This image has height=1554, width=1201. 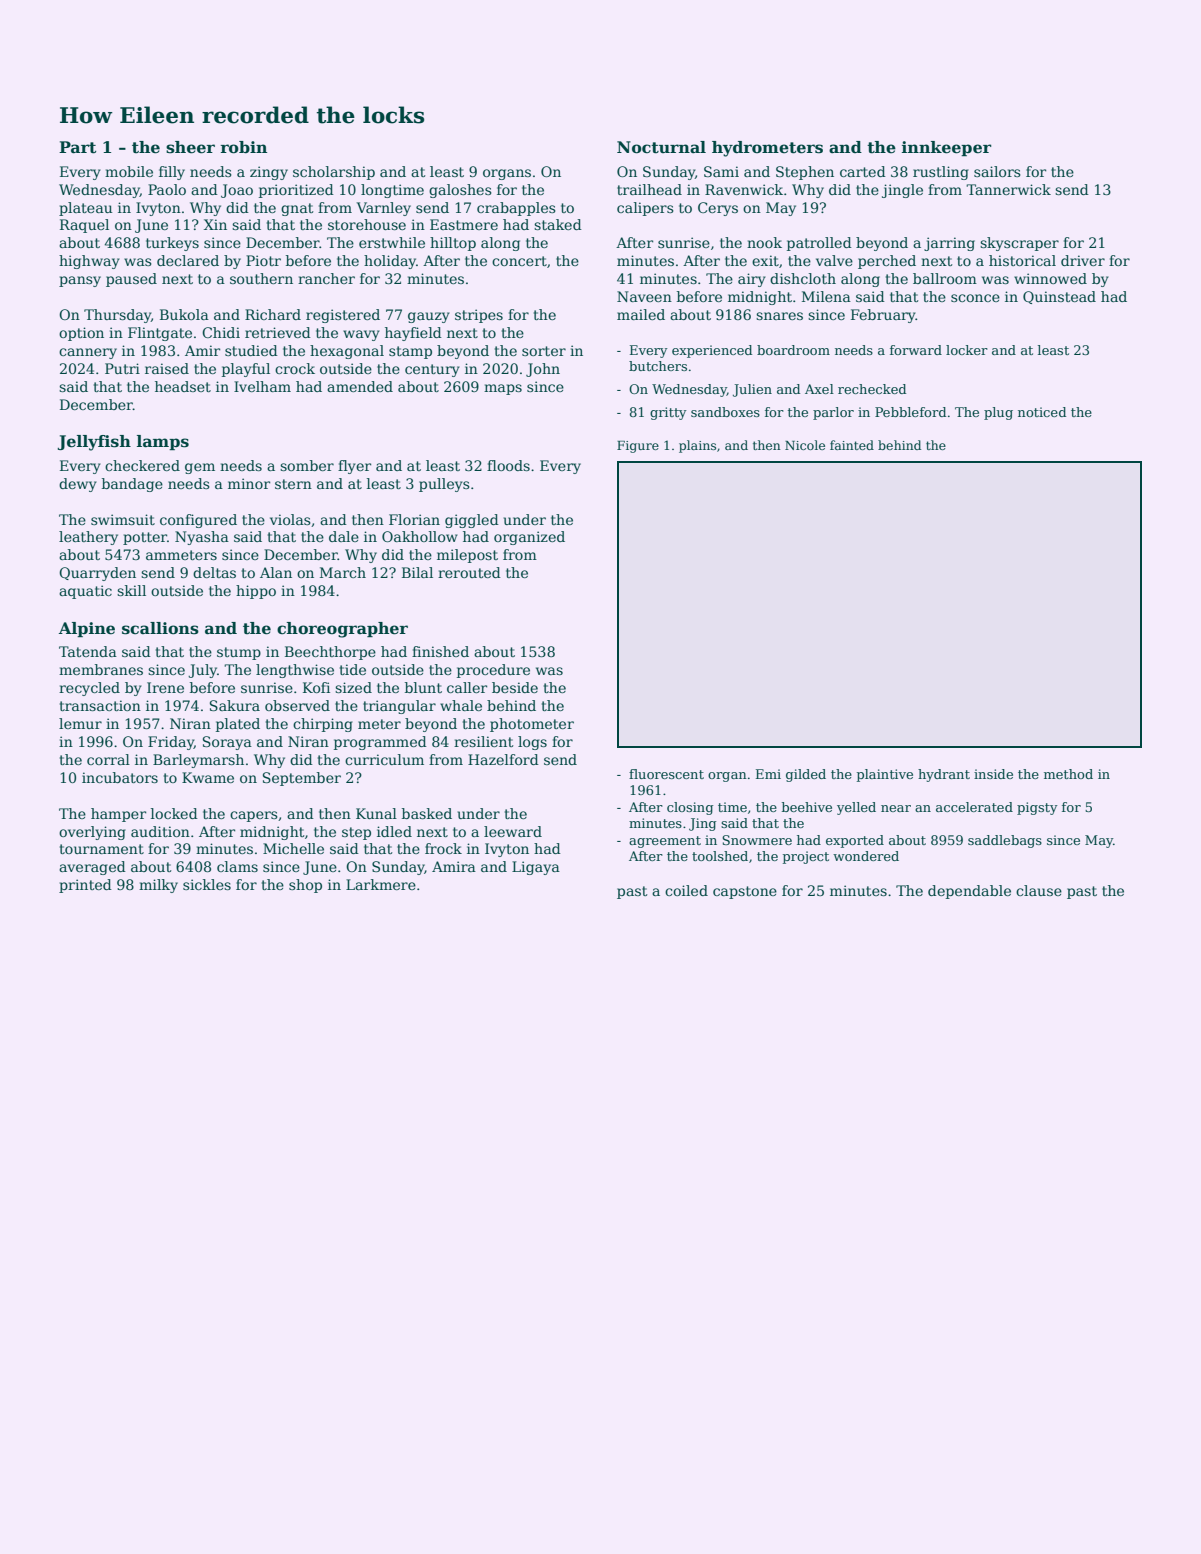 I want to click on toolshed, so click(x=720, y=856).
